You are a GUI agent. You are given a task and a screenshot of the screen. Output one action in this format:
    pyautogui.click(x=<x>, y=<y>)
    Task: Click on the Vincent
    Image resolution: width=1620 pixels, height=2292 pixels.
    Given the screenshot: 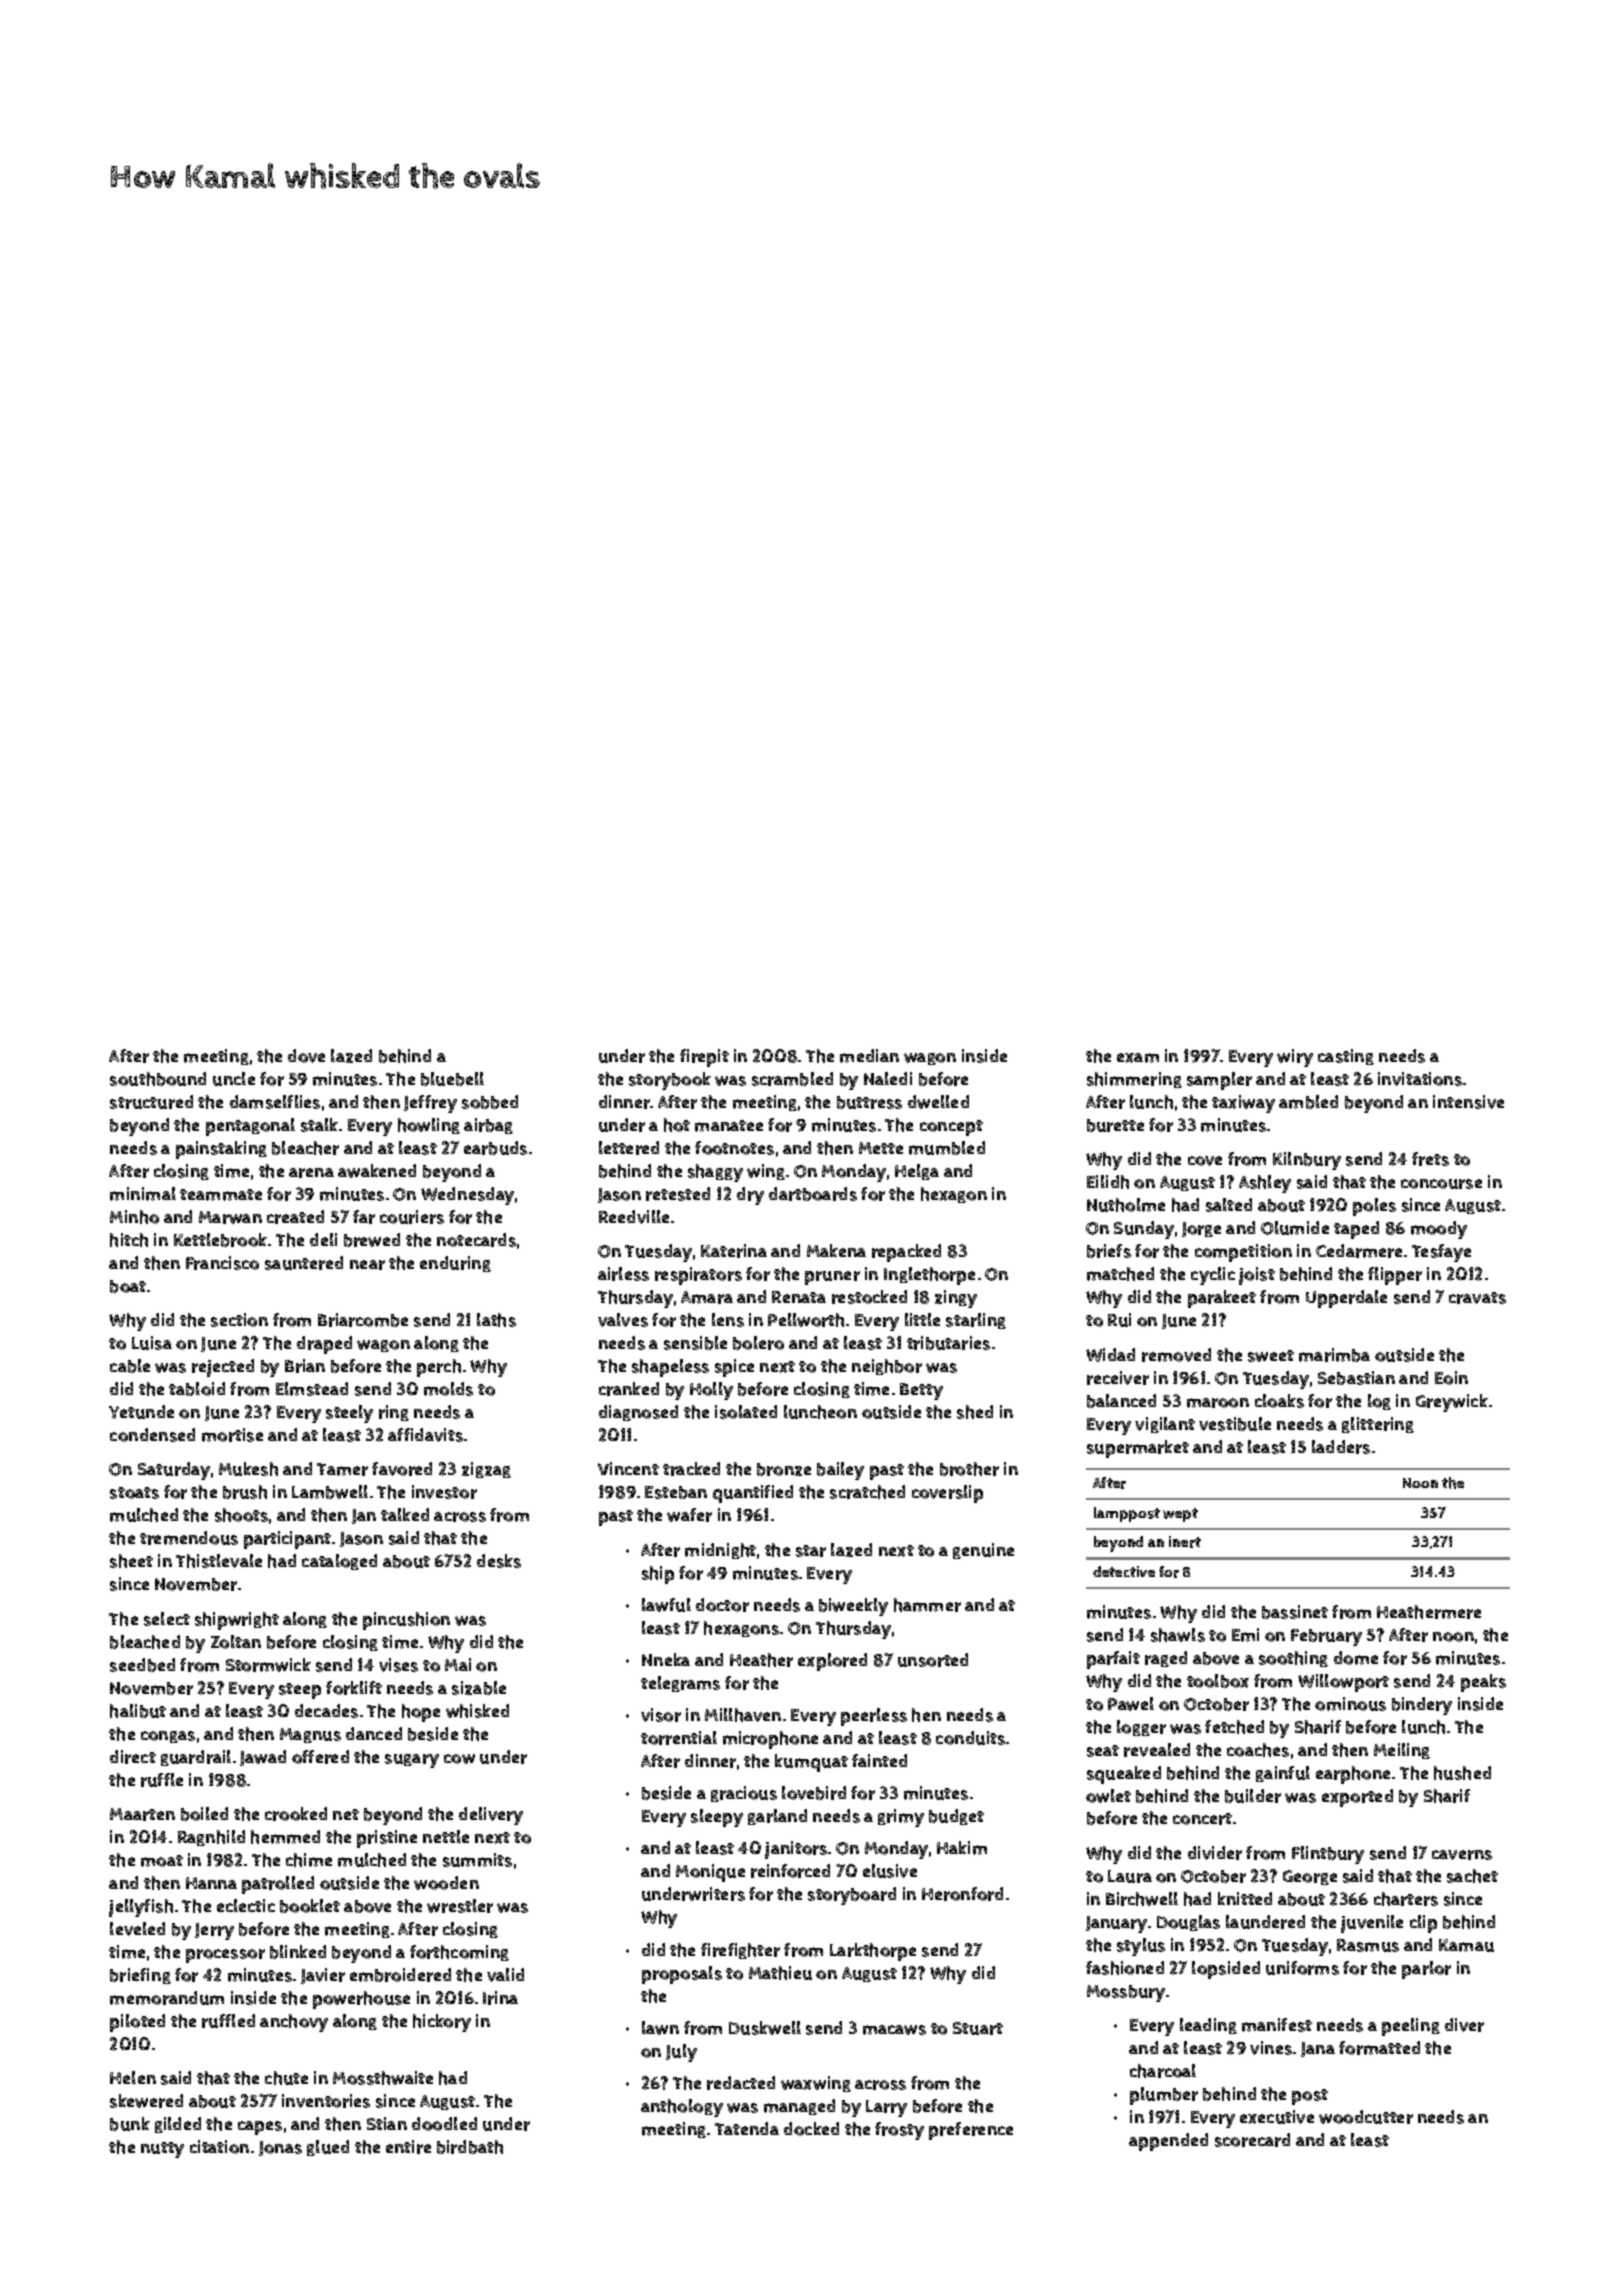 What is the action you would take?
    pyautogui.click(x=628, y=1468)
